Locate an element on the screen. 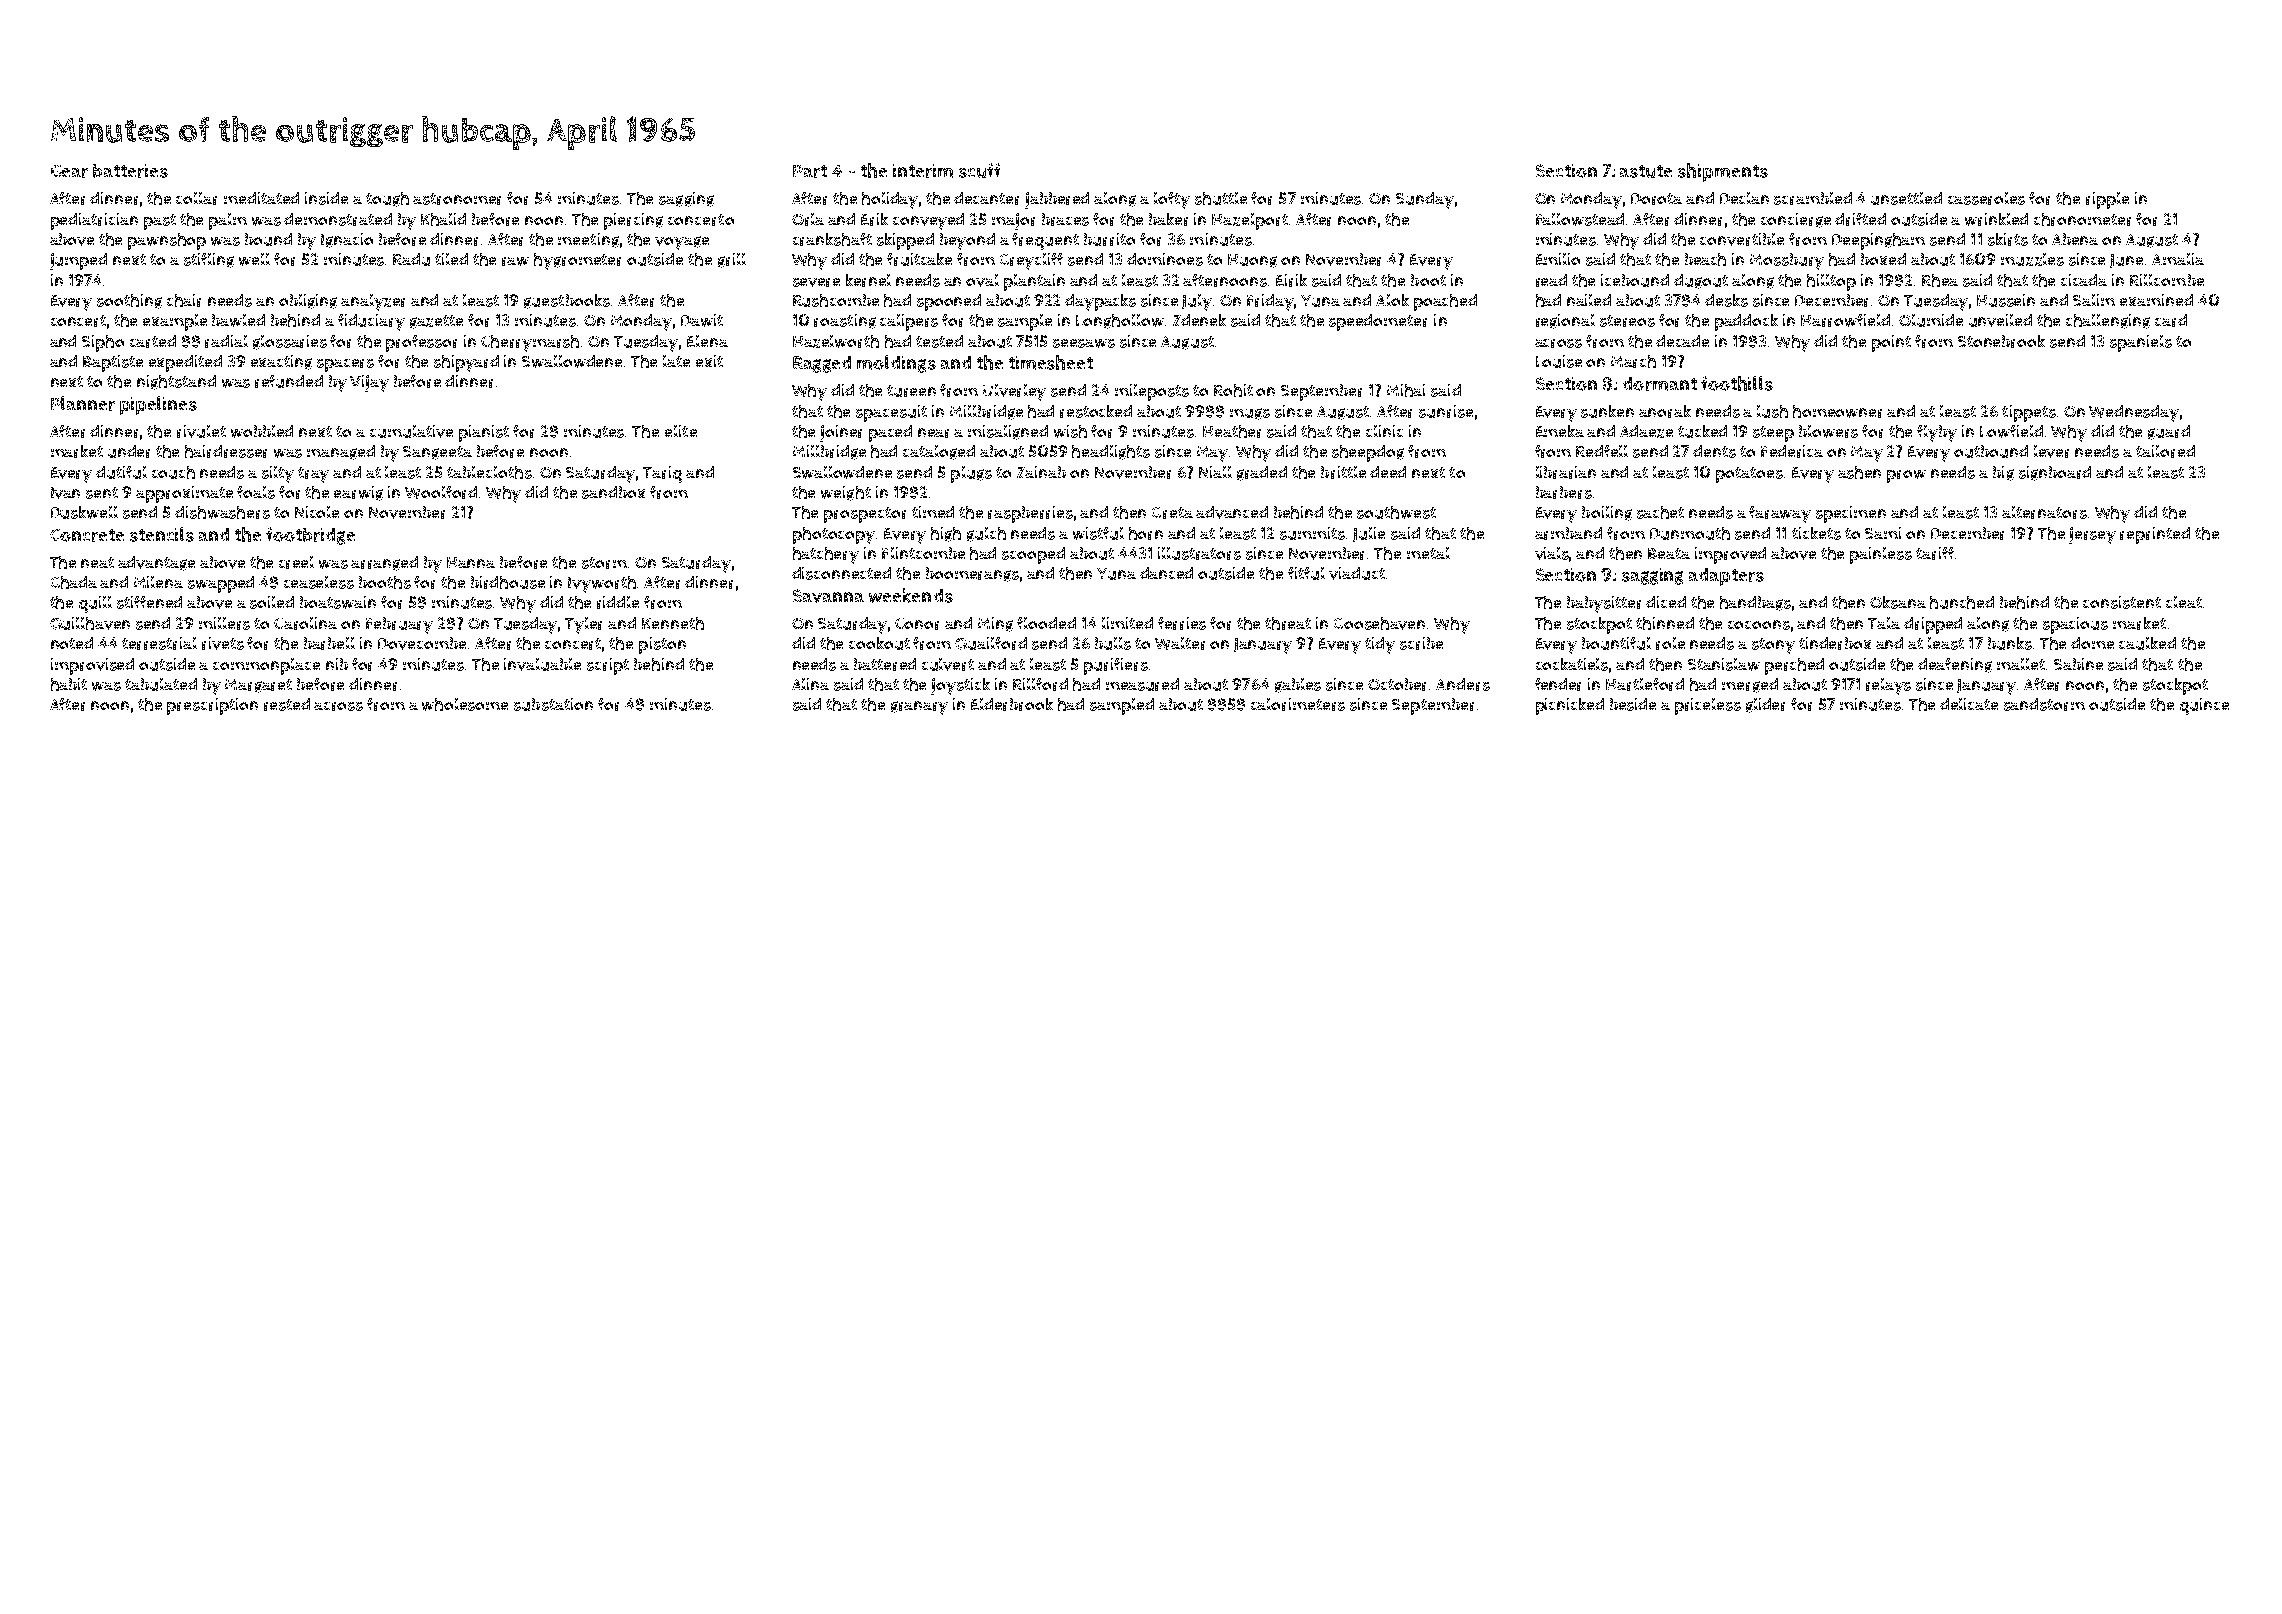  Part is located at coordinates (810, 171).
